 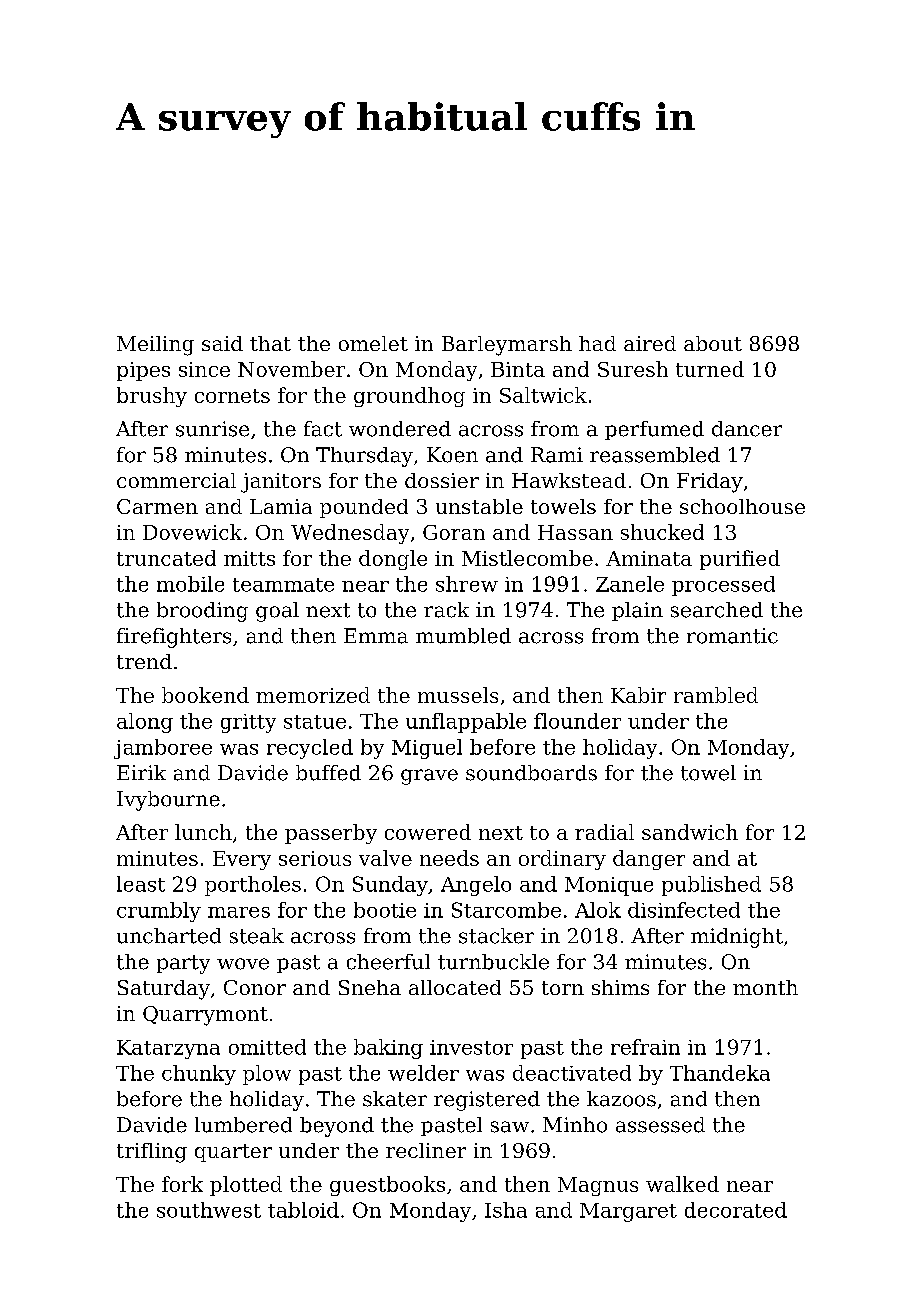 What do you see at coordinates (144, 661) in the screenshot?
I see `trend` at bounding box center [144, 661].
